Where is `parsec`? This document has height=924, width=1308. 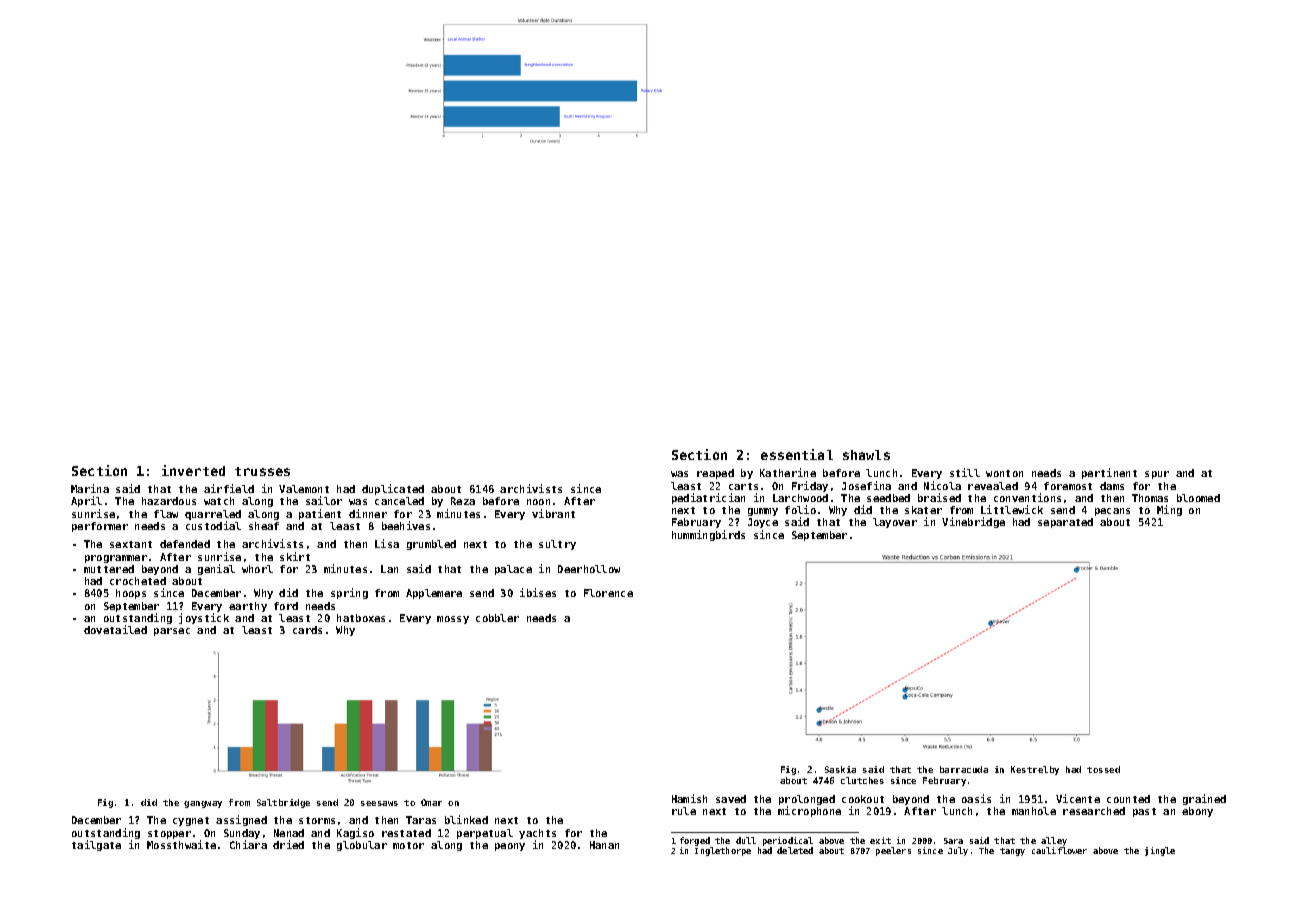
parsec is located at coordinates (172, 632).
